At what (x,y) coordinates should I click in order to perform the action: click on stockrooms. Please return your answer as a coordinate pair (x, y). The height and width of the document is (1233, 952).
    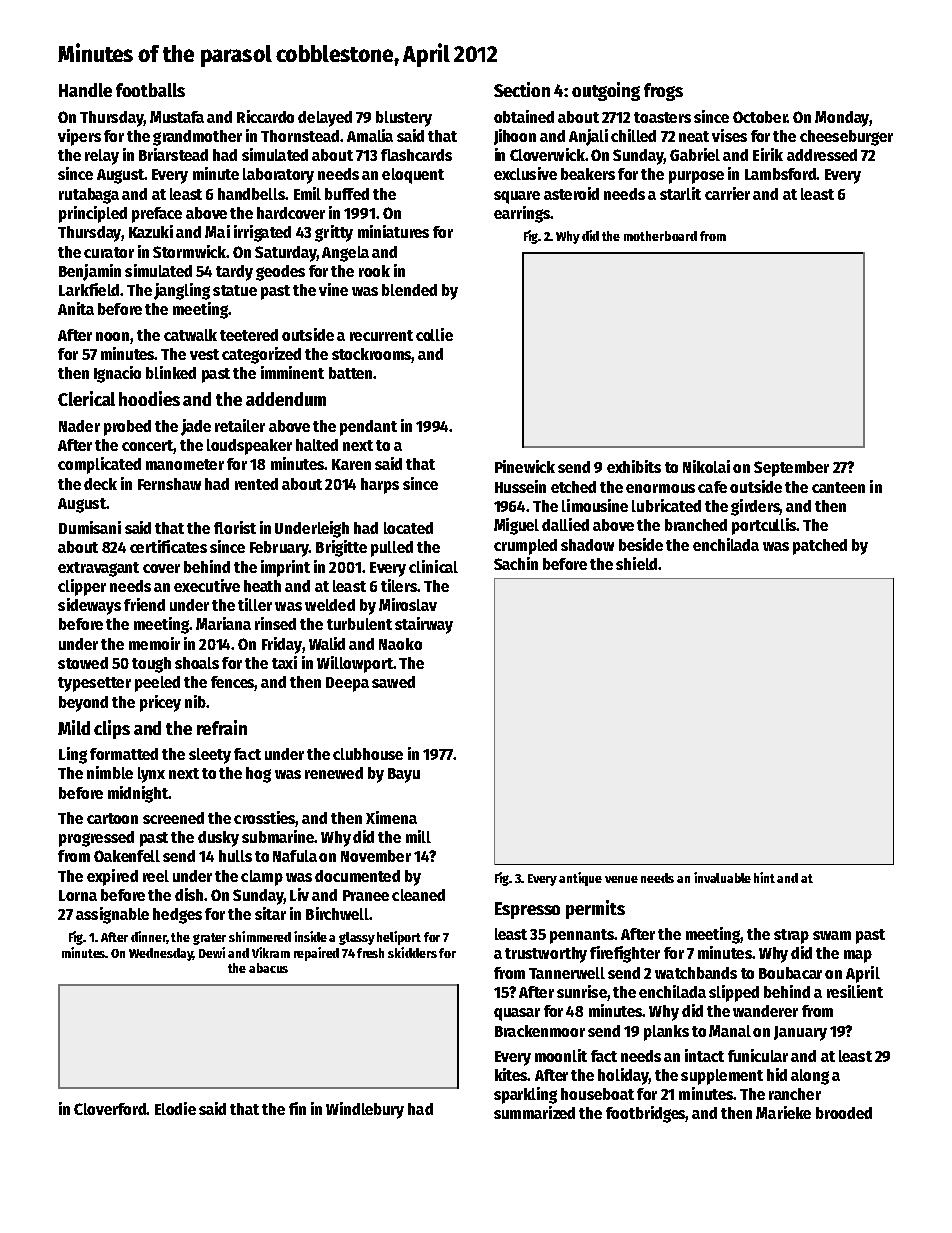
    Looking at the image, I should click on (372, 355).
